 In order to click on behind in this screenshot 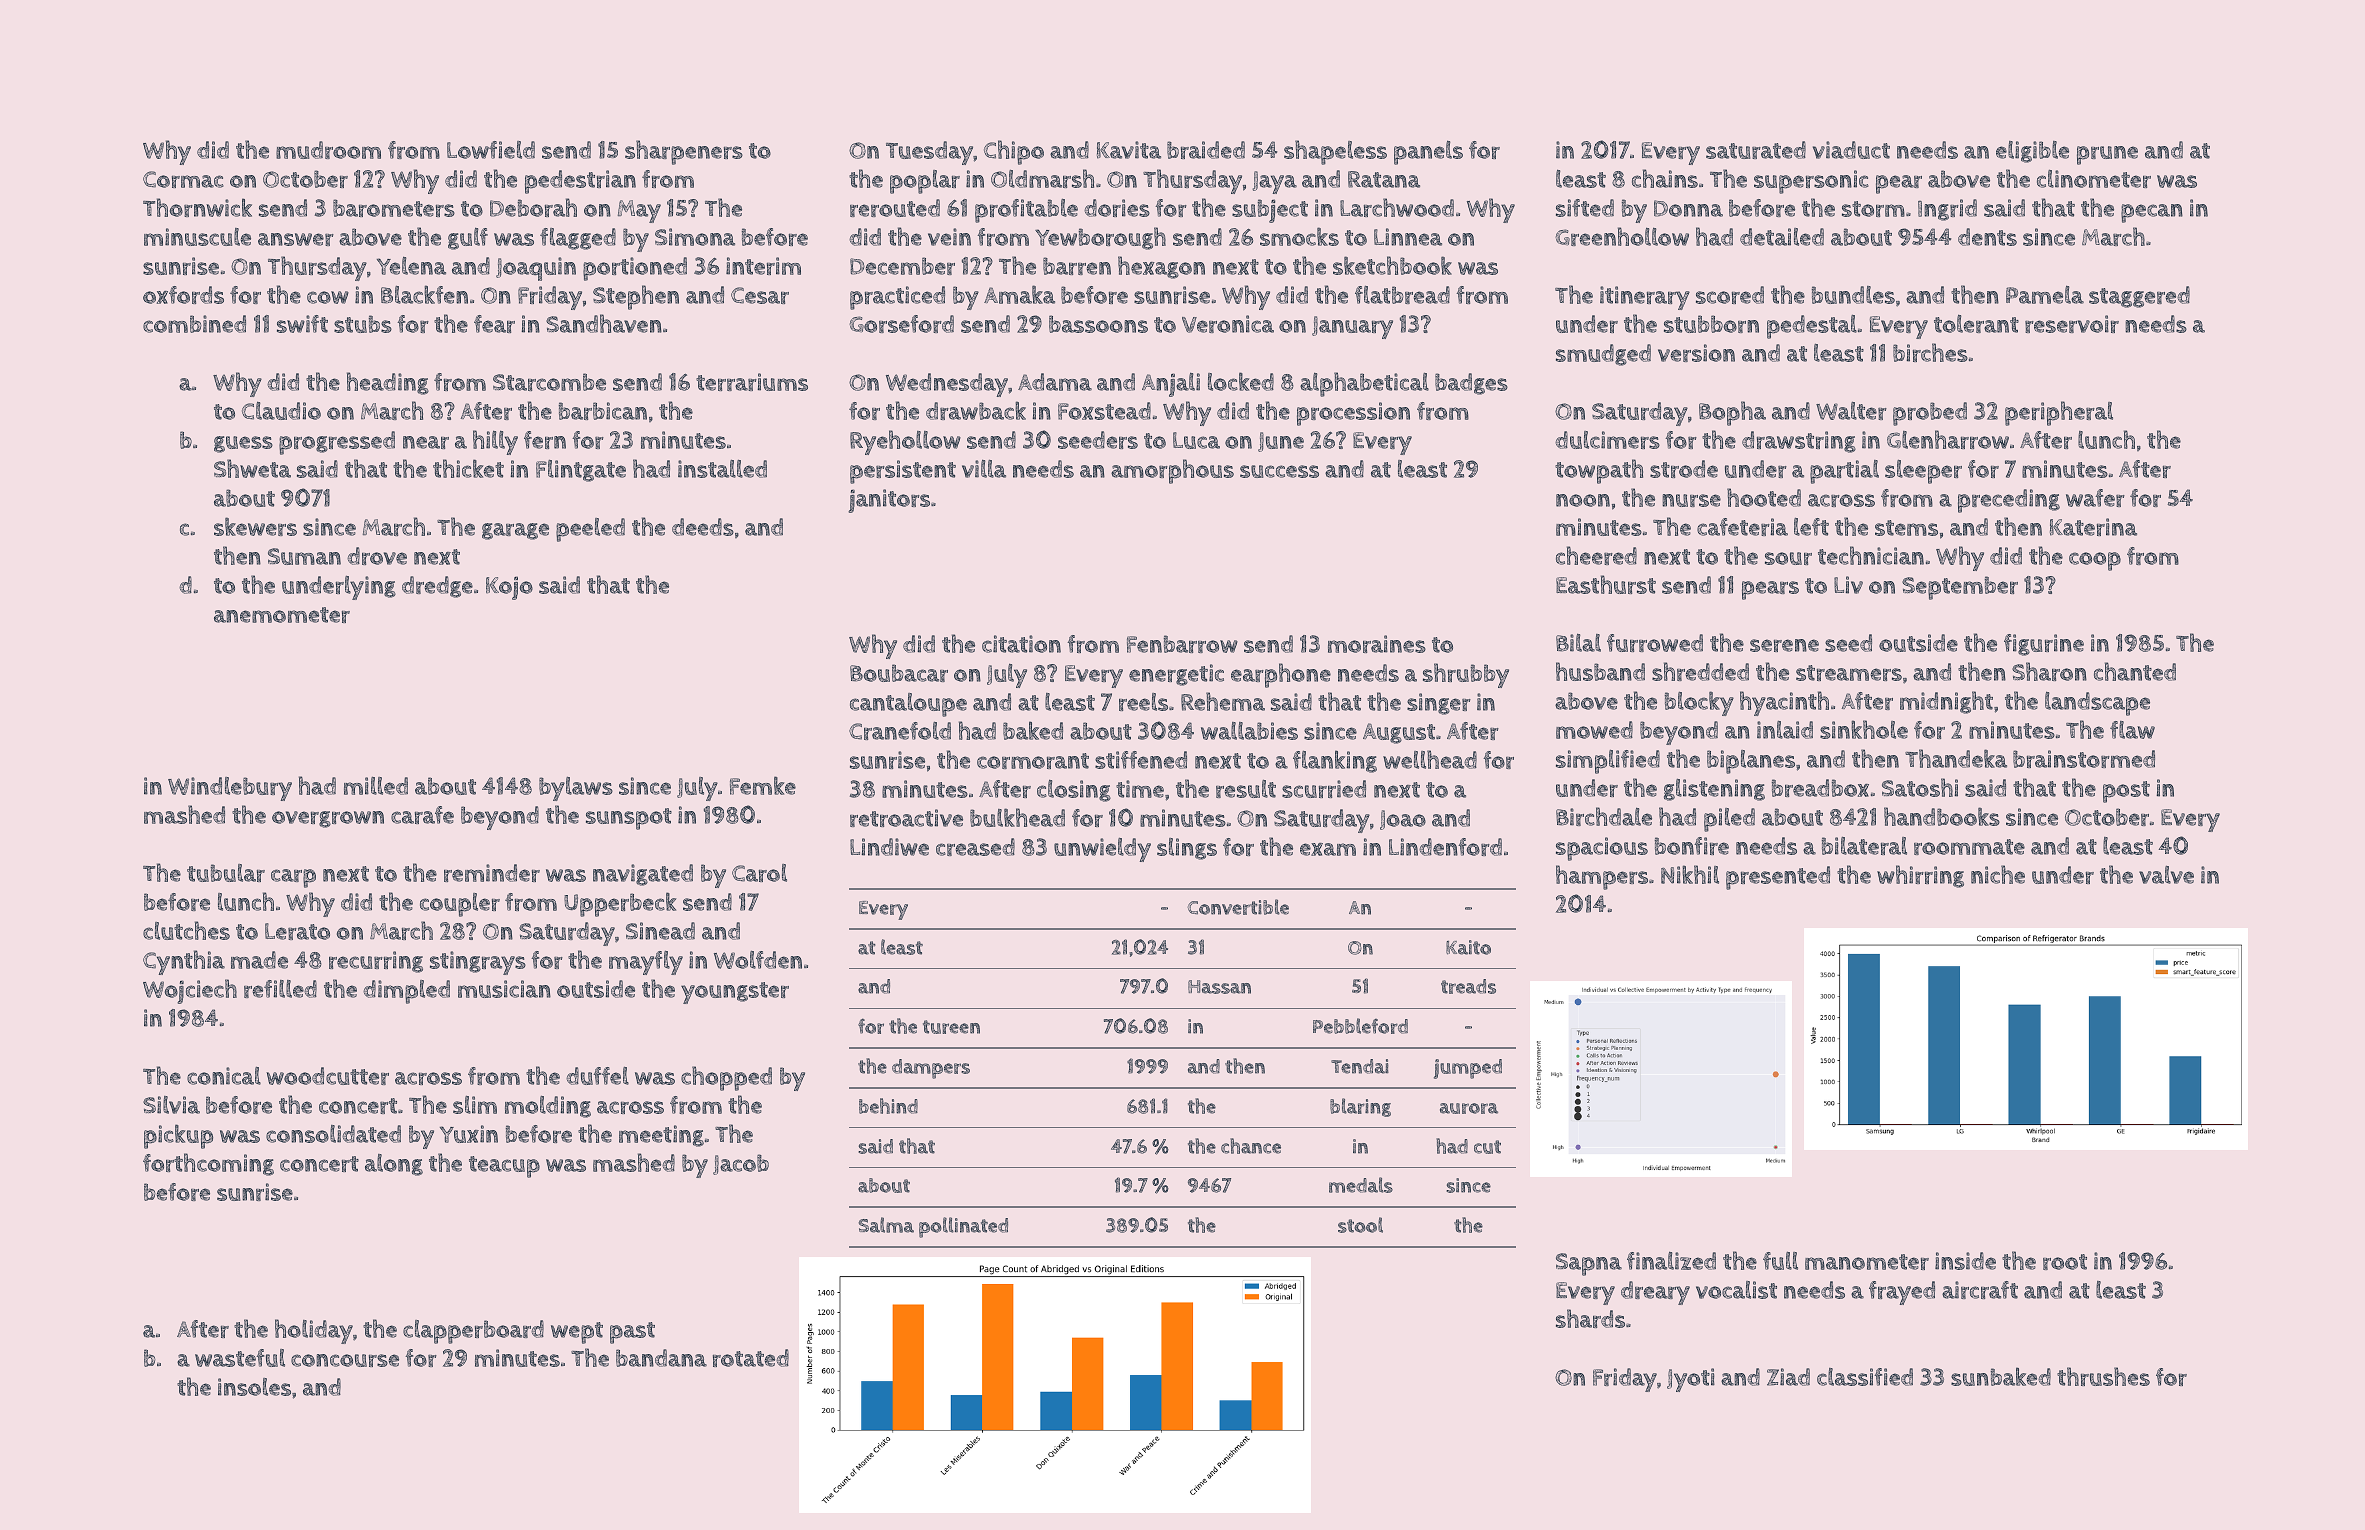, I will do `click(888, 1106)`.
